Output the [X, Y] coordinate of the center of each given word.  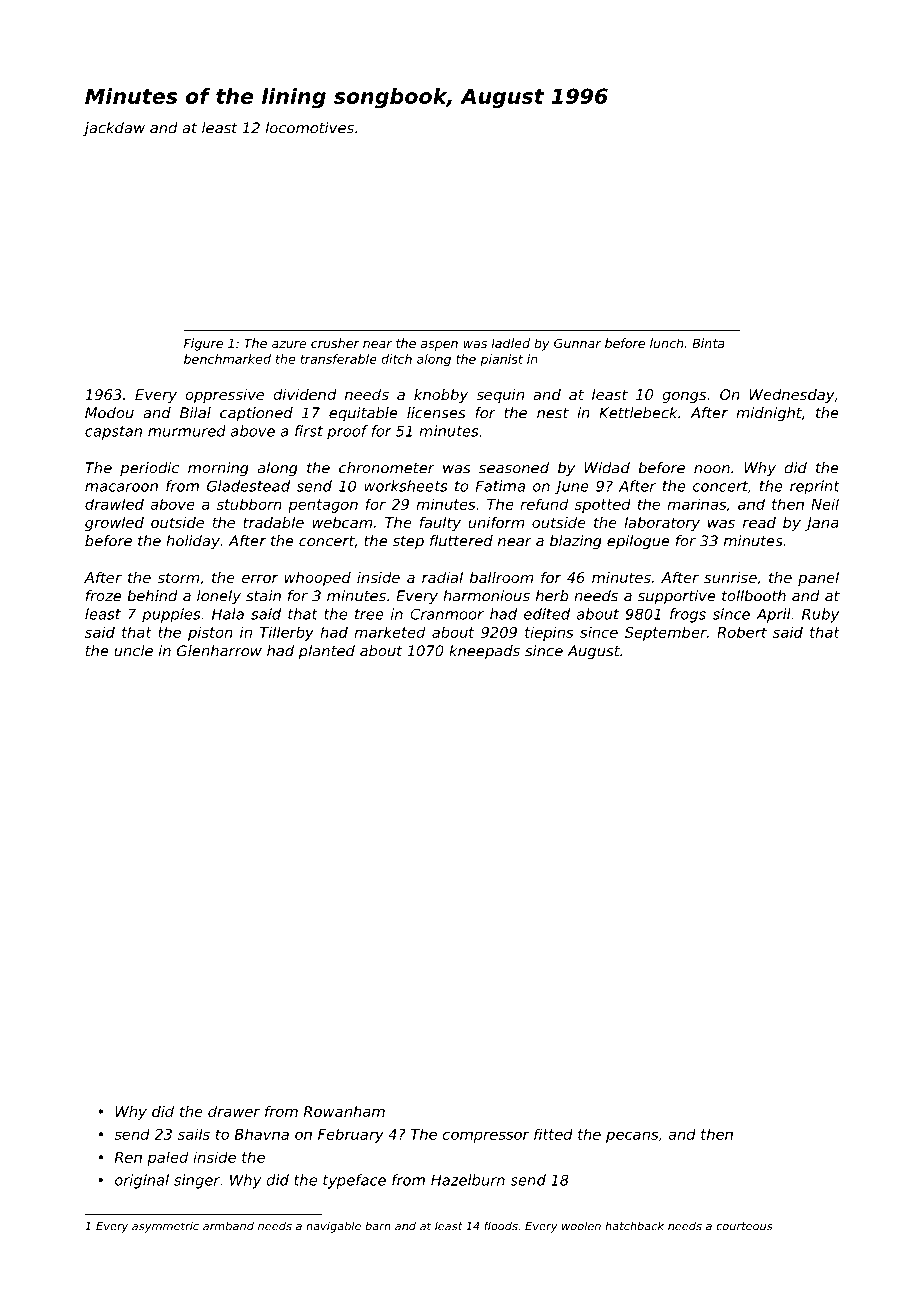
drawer [234, 1111]
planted [327, 652]
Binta [708, 343]
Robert [742, 632]
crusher [335, 343]
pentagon [323, 506]
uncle [133, 651]
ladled [511, 343]
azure [289, 344]
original [142, 1181]
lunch [666, 343]
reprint [815, 487]
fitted [553, 1134]
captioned [256, 414]
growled [114, 524]
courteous [744, 1226]
